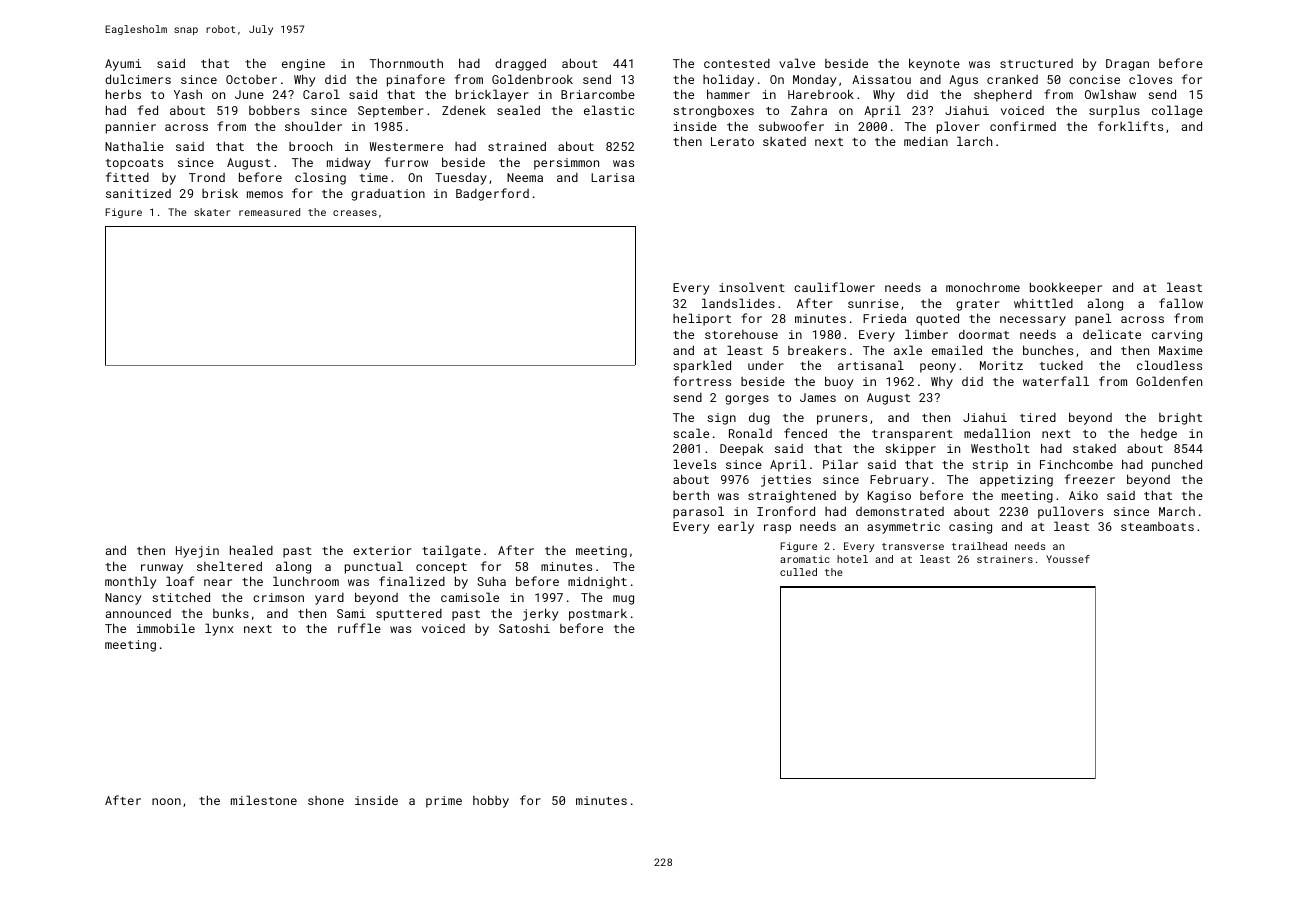  Describe the element at coordinates (1094, 448) in the screenshot. I see `staked` at that location.
